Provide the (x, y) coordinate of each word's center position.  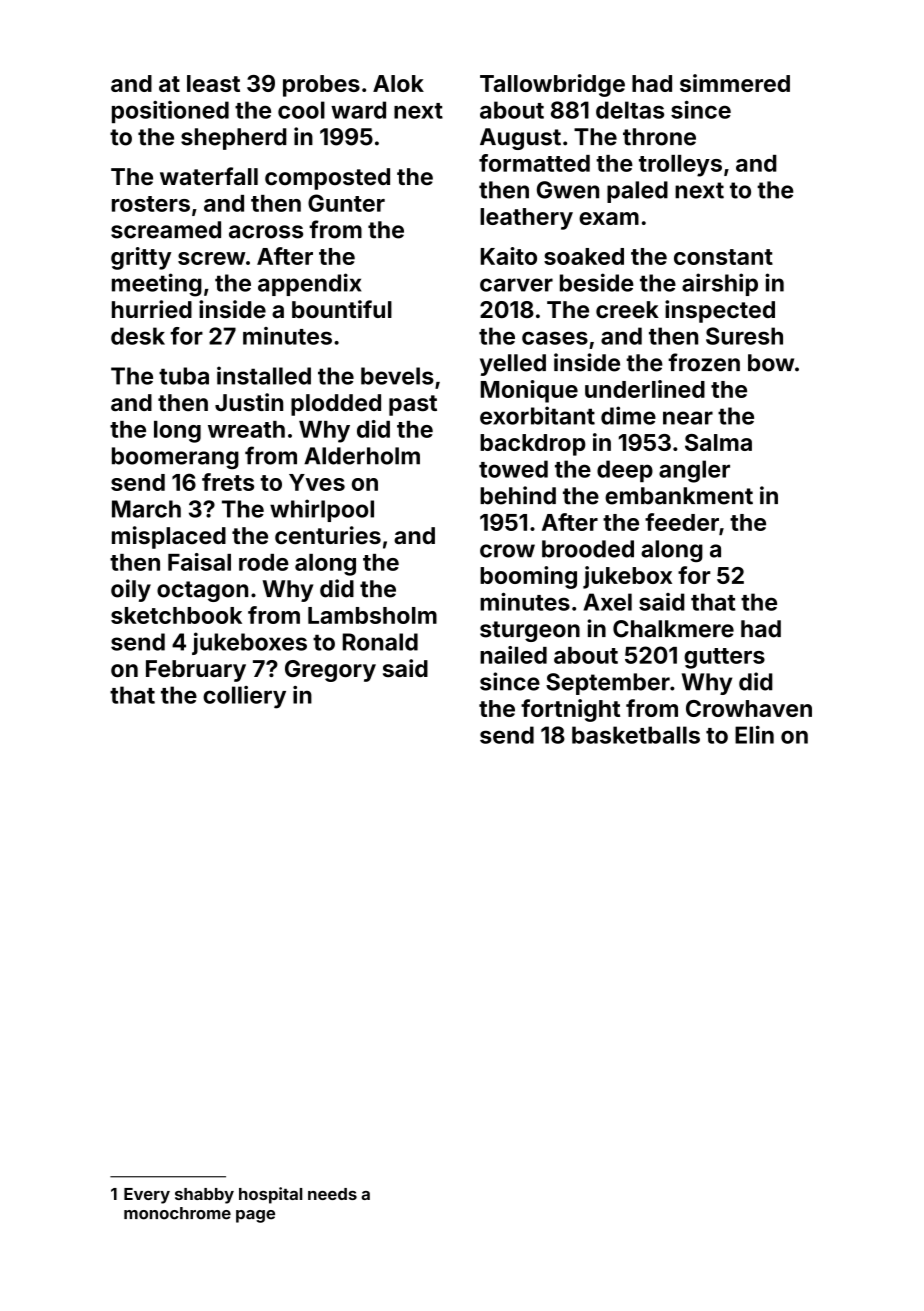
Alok (398, 83)
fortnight (570, 710)
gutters (724, 658)
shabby (204, 1196)
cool (301, 110)
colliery (244, 697)
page (255, 1216)
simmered (735, 83)
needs (332, 1194)
